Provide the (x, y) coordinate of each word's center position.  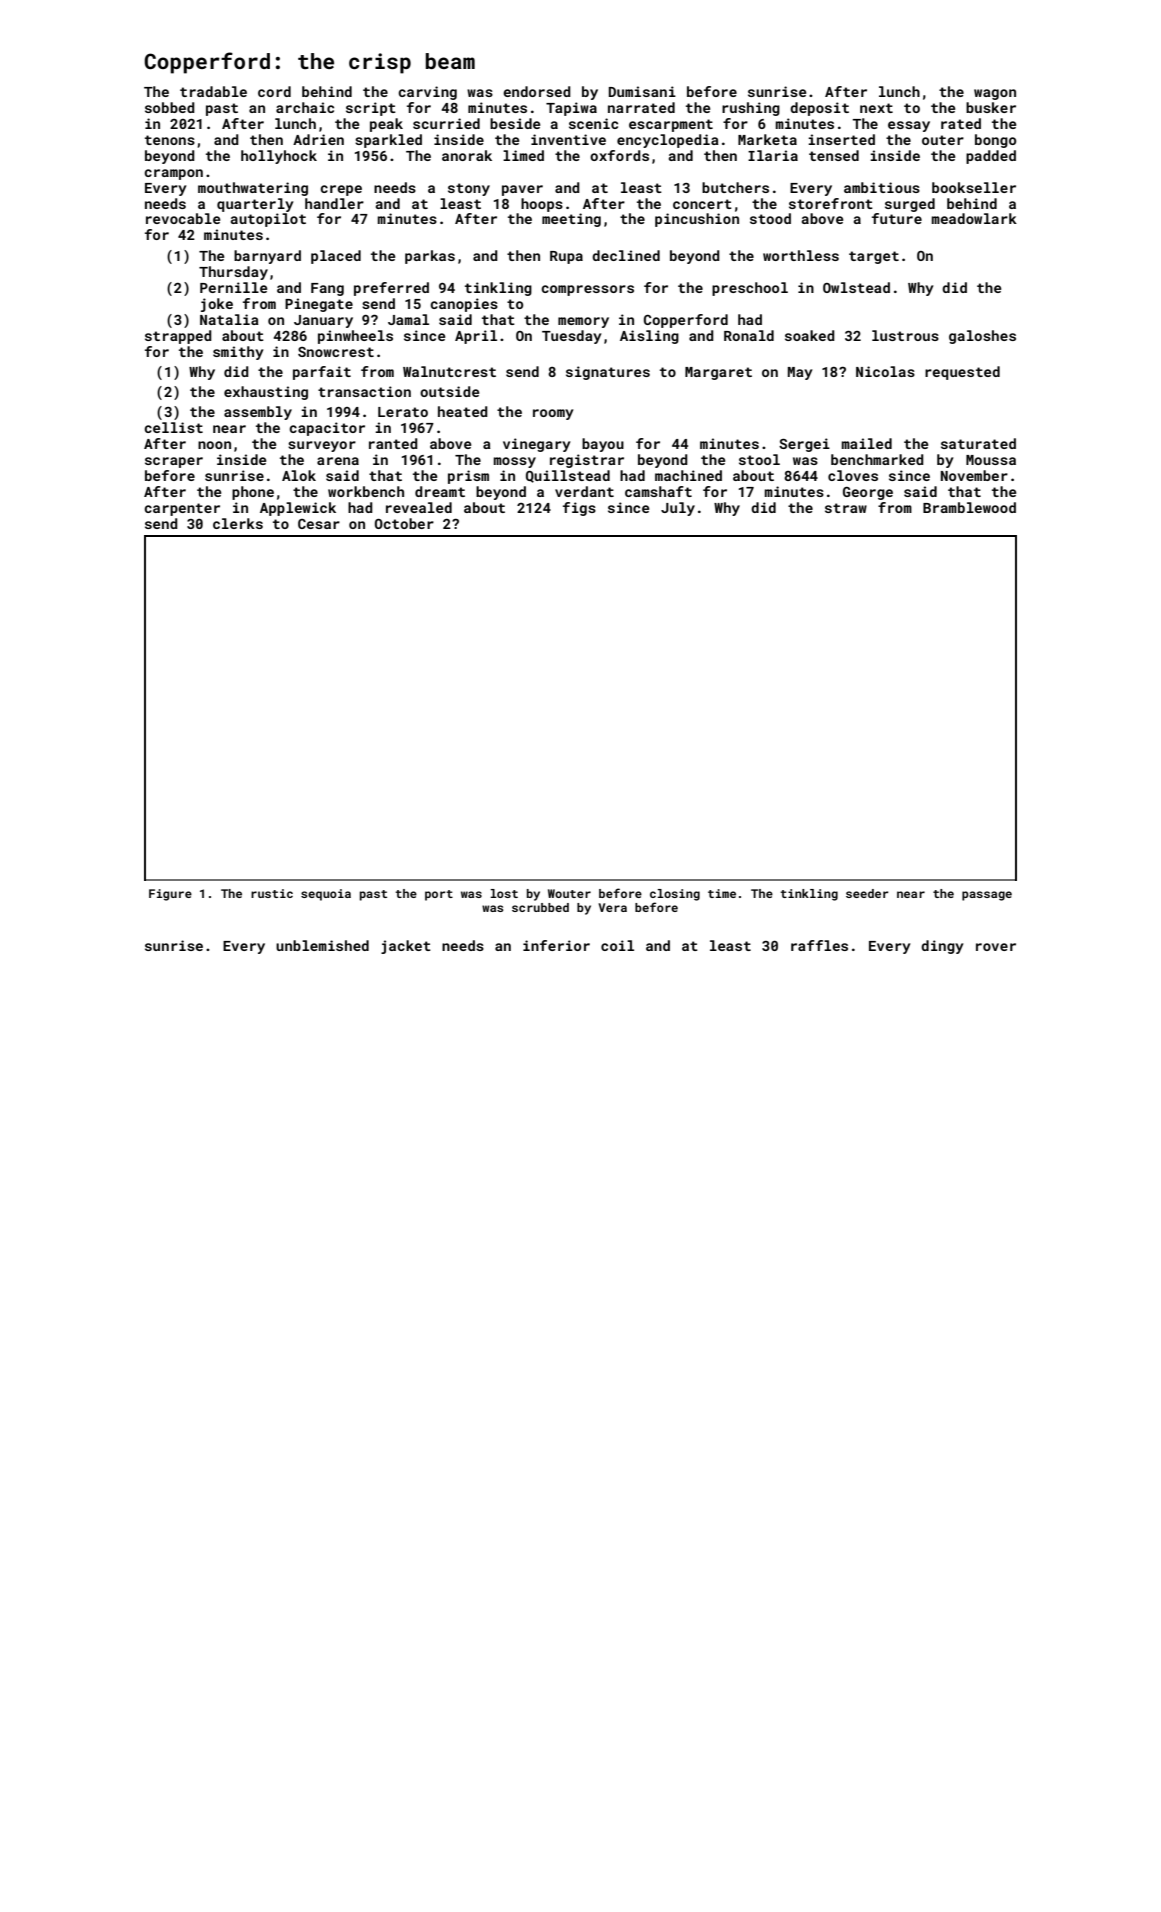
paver (522, 190)
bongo (995, 141)
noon (214, 445)
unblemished (322, 945)
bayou (603, 445)
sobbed (170, 107)
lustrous (905, 335)
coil (617, 945)
